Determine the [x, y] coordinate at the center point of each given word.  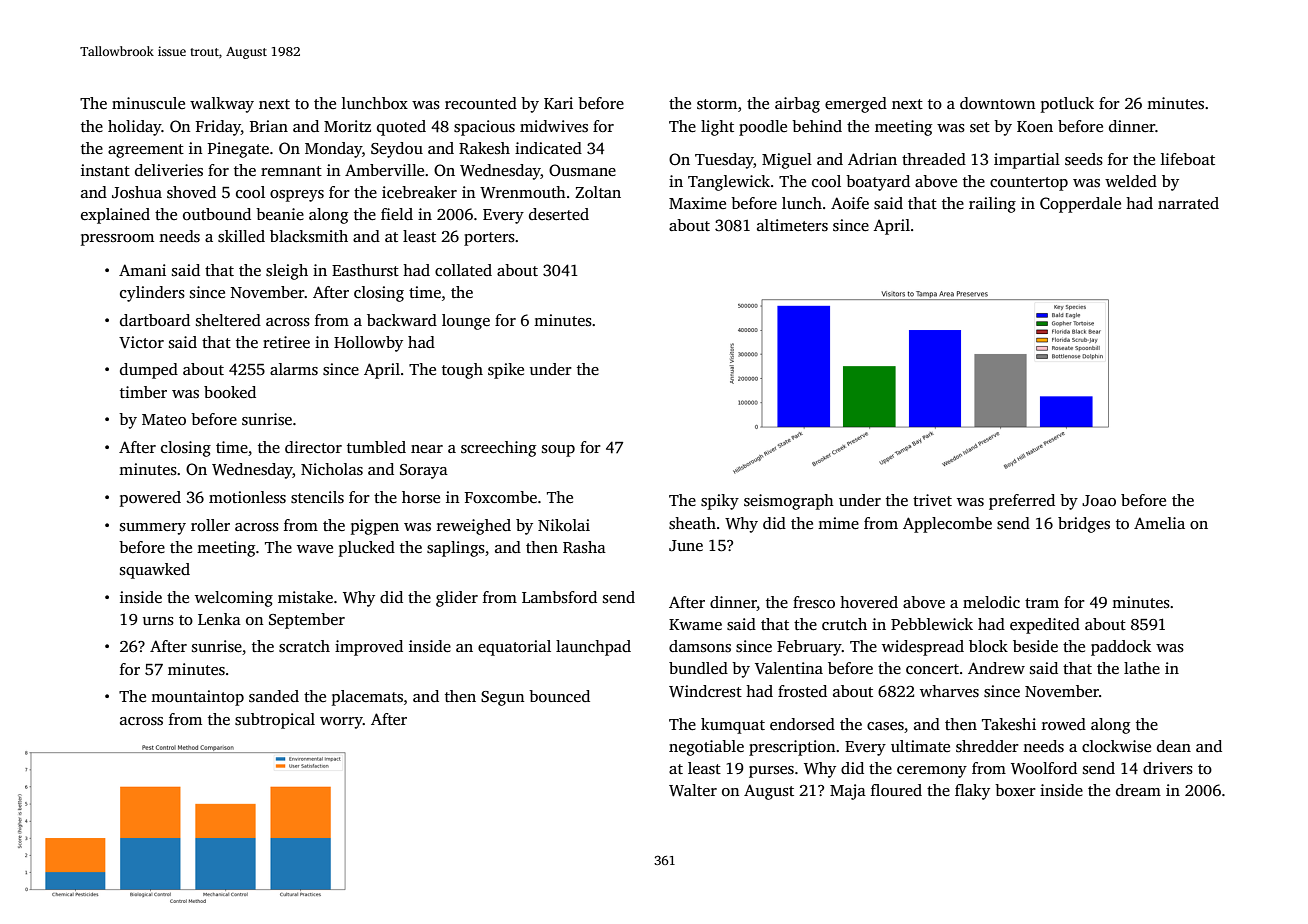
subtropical [275, 721]
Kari [558, 103]
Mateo [164, 419]
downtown [997, 103]
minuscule [148, 103]
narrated [1188, 203]
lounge [466, 322]
